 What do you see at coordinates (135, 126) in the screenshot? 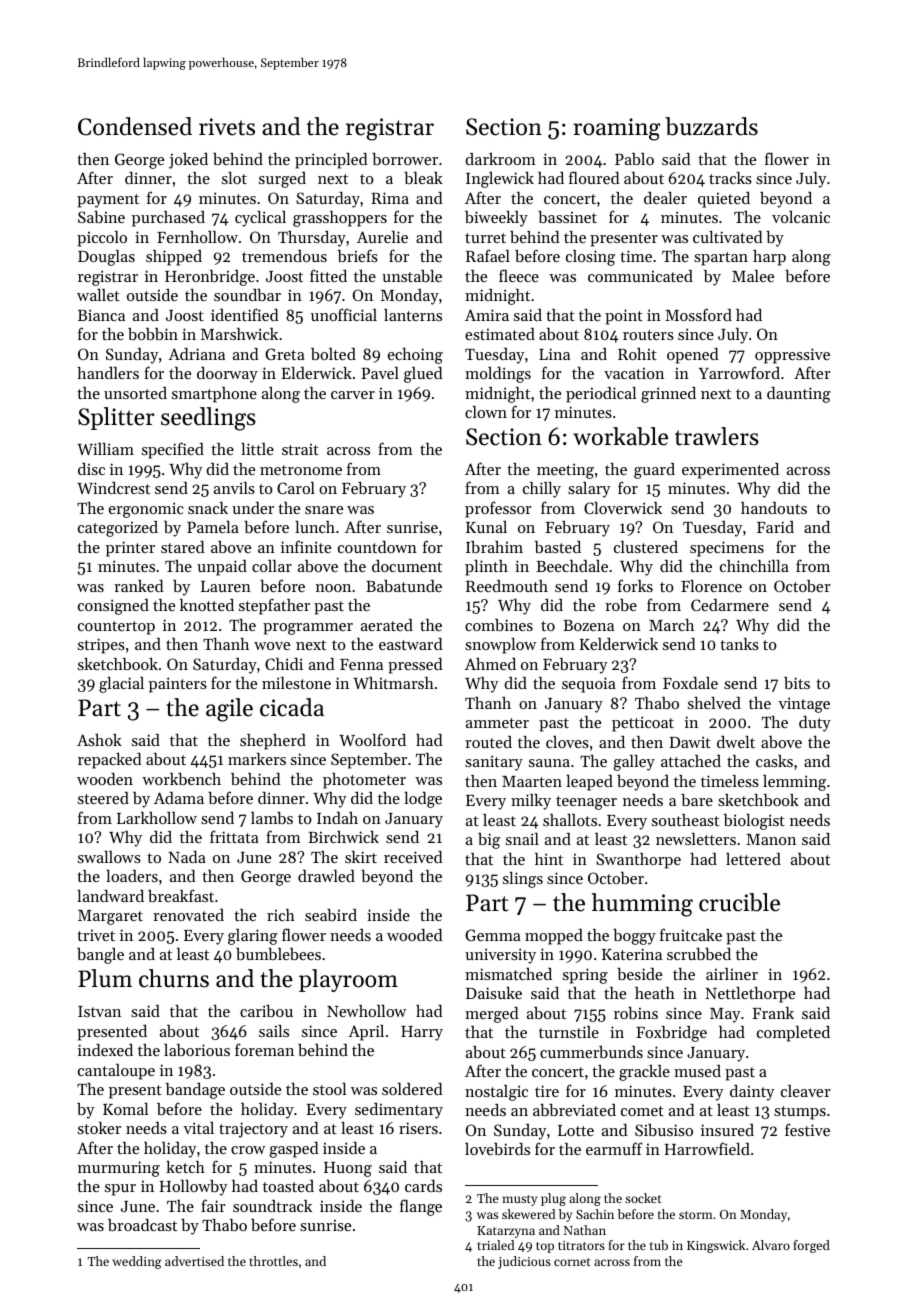
I see `Condensed` at bounding box center [135, 126].
